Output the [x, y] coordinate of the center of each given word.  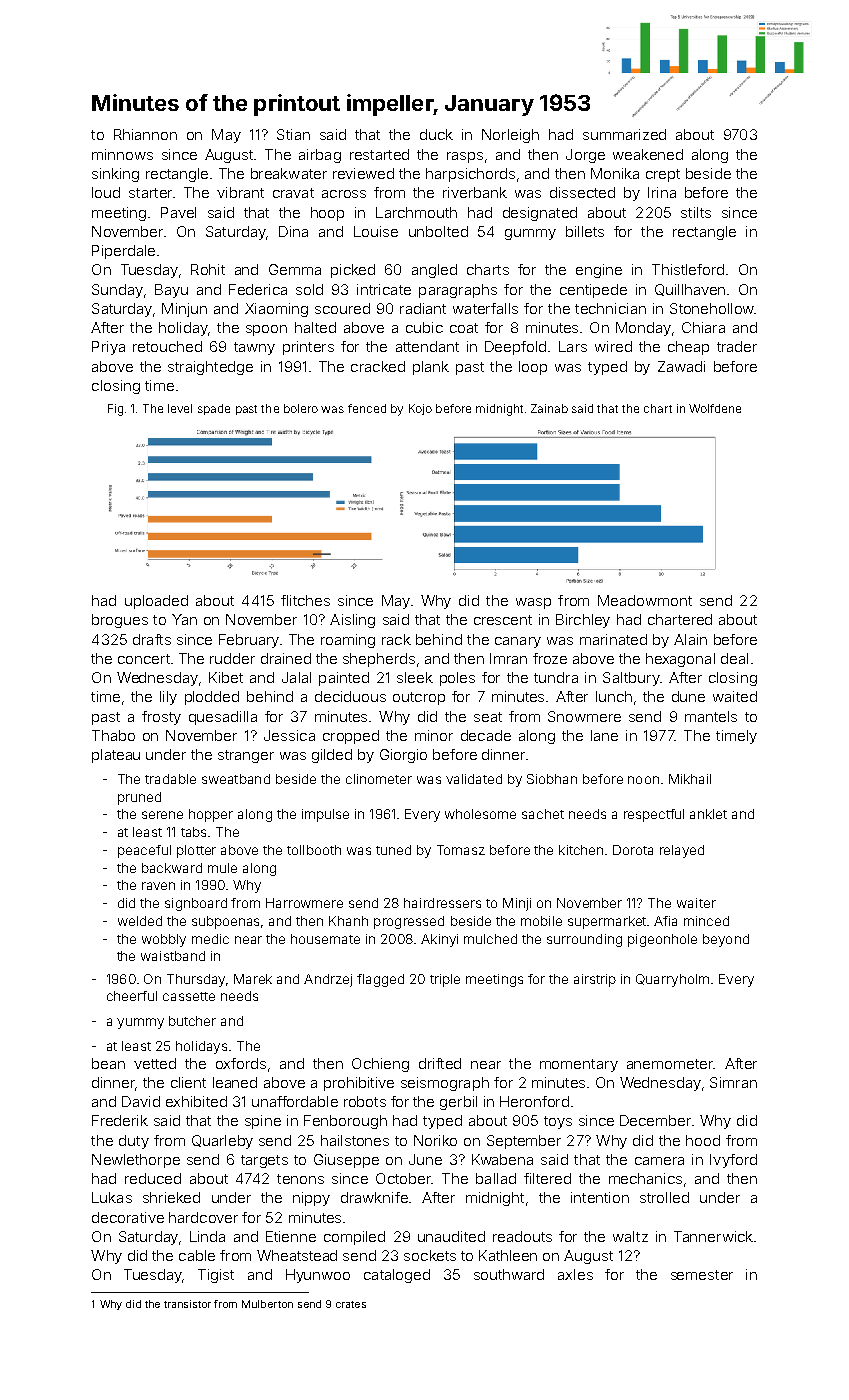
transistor [187, 1304]
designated [540, 214]
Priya [108, 348]
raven [158, 886]
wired [613, 346]
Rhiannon [145, 134]
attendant [427, 346]
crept [663, 175]
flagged [380, 980]
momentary [579, 1065]
